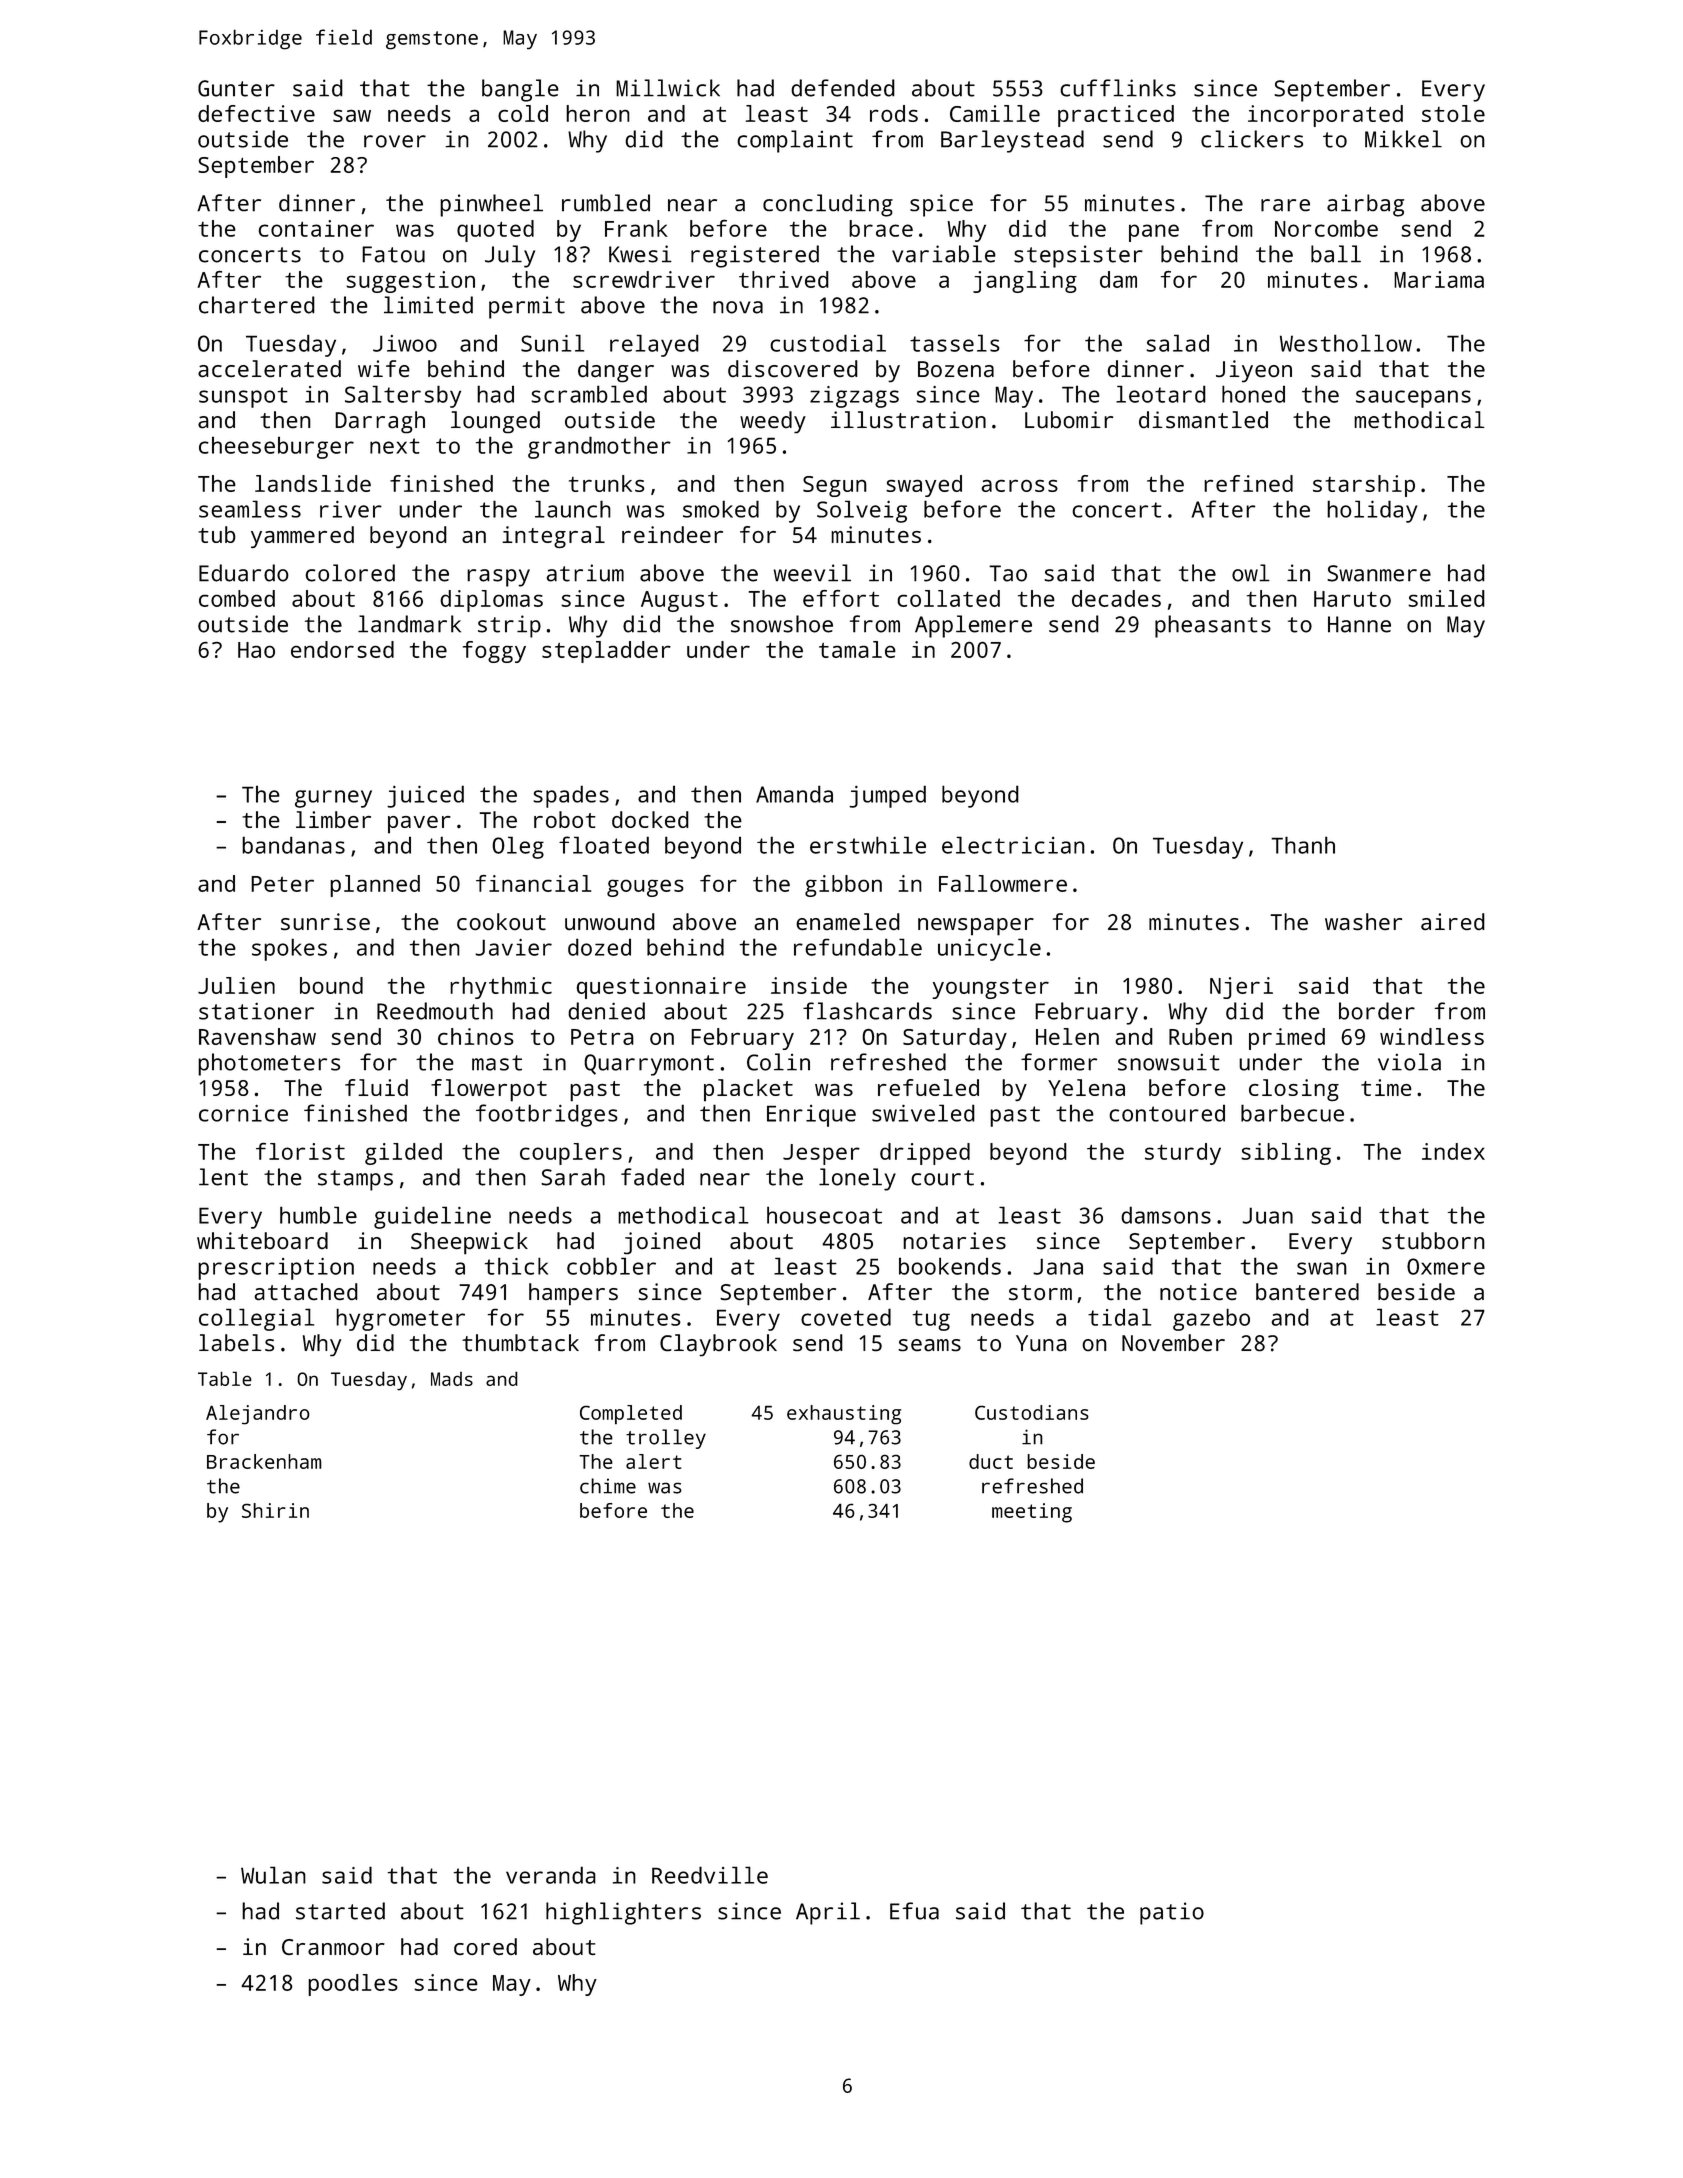  I want to click on patio, so click(1172, 1913).
